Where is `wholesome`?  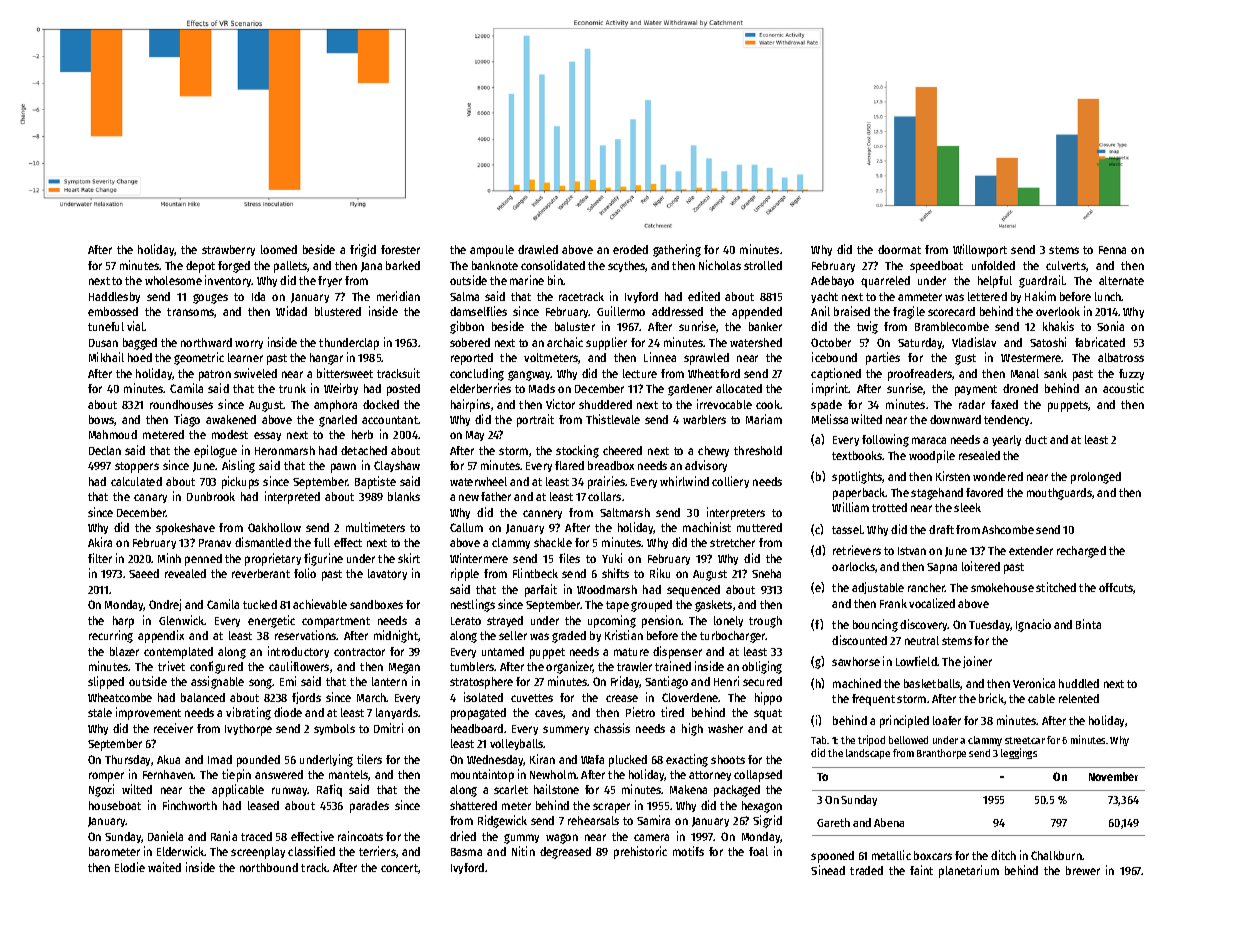
wholesome is located at coordinates (173, 280).
